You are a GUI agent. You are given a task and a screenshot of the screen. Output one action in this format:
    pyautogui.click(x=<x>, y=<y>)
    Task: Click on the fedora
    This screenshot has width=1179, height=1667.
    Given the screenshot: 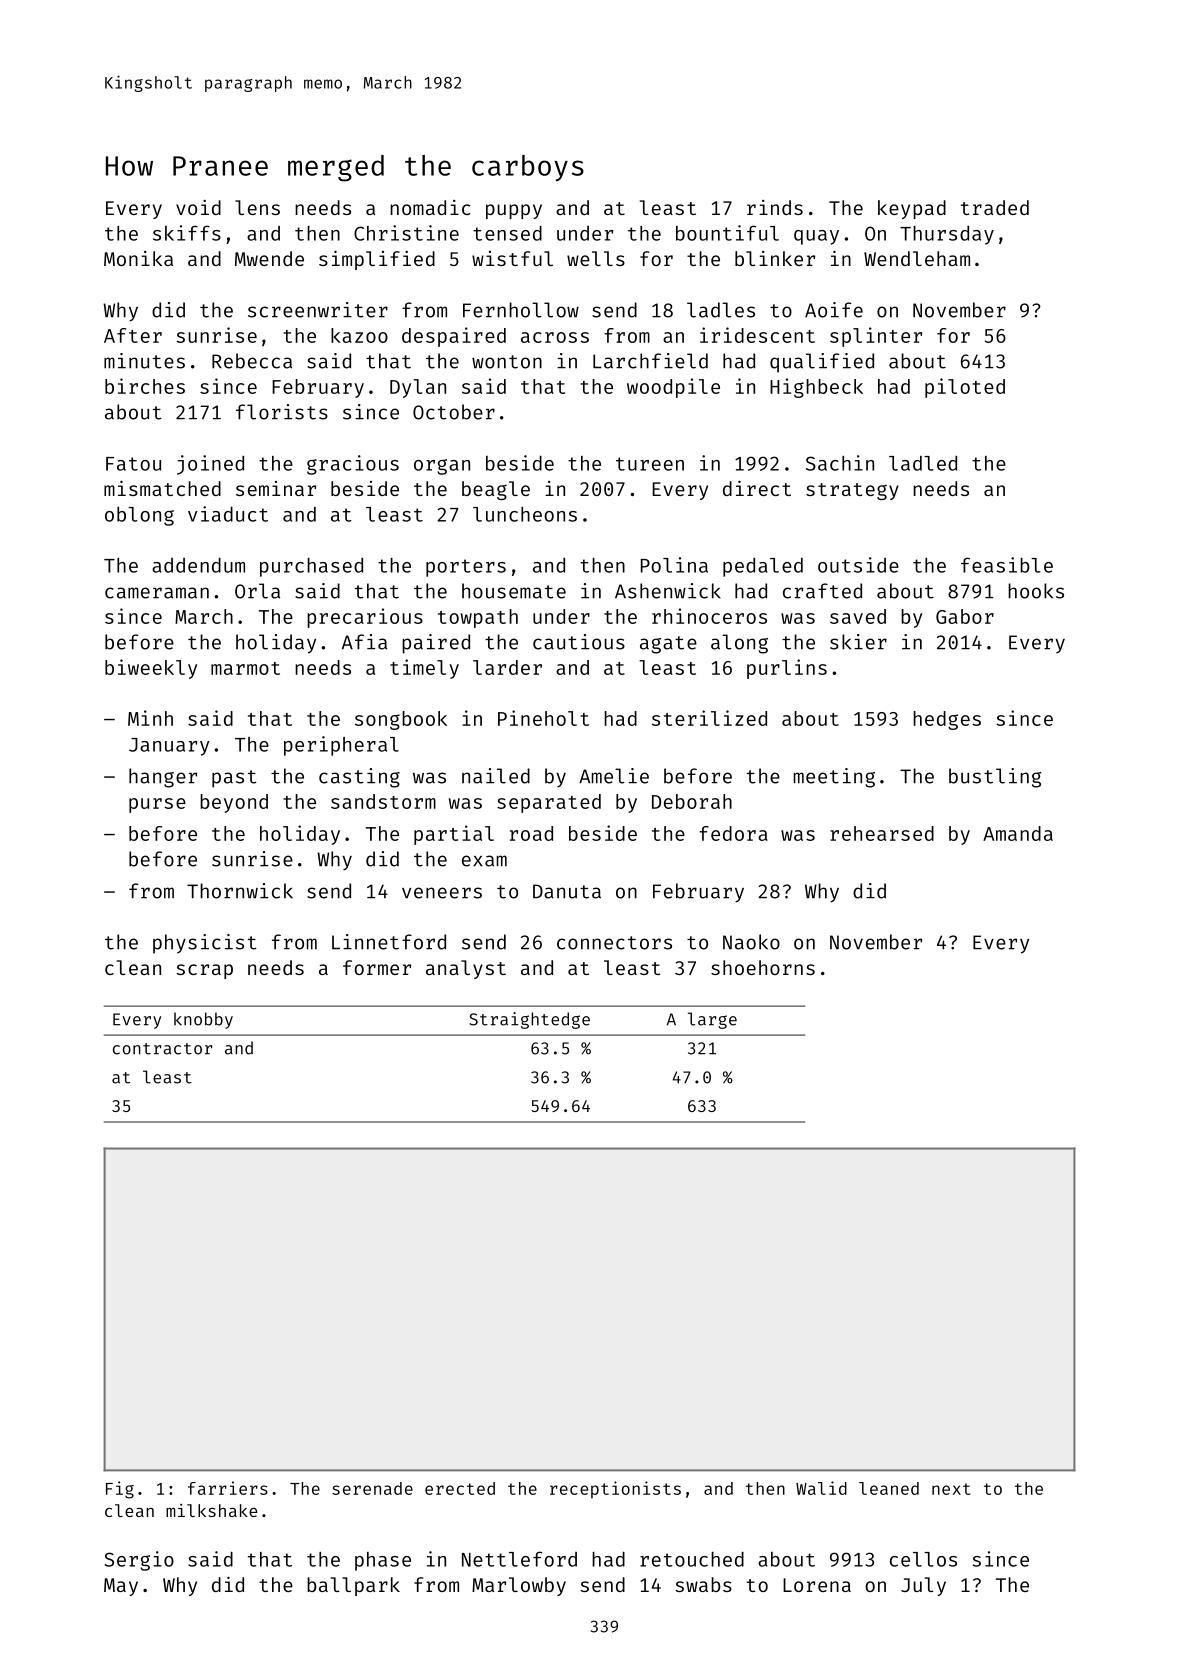 What is the action you would take?
    pyautogui.click(x=733, y=833)
